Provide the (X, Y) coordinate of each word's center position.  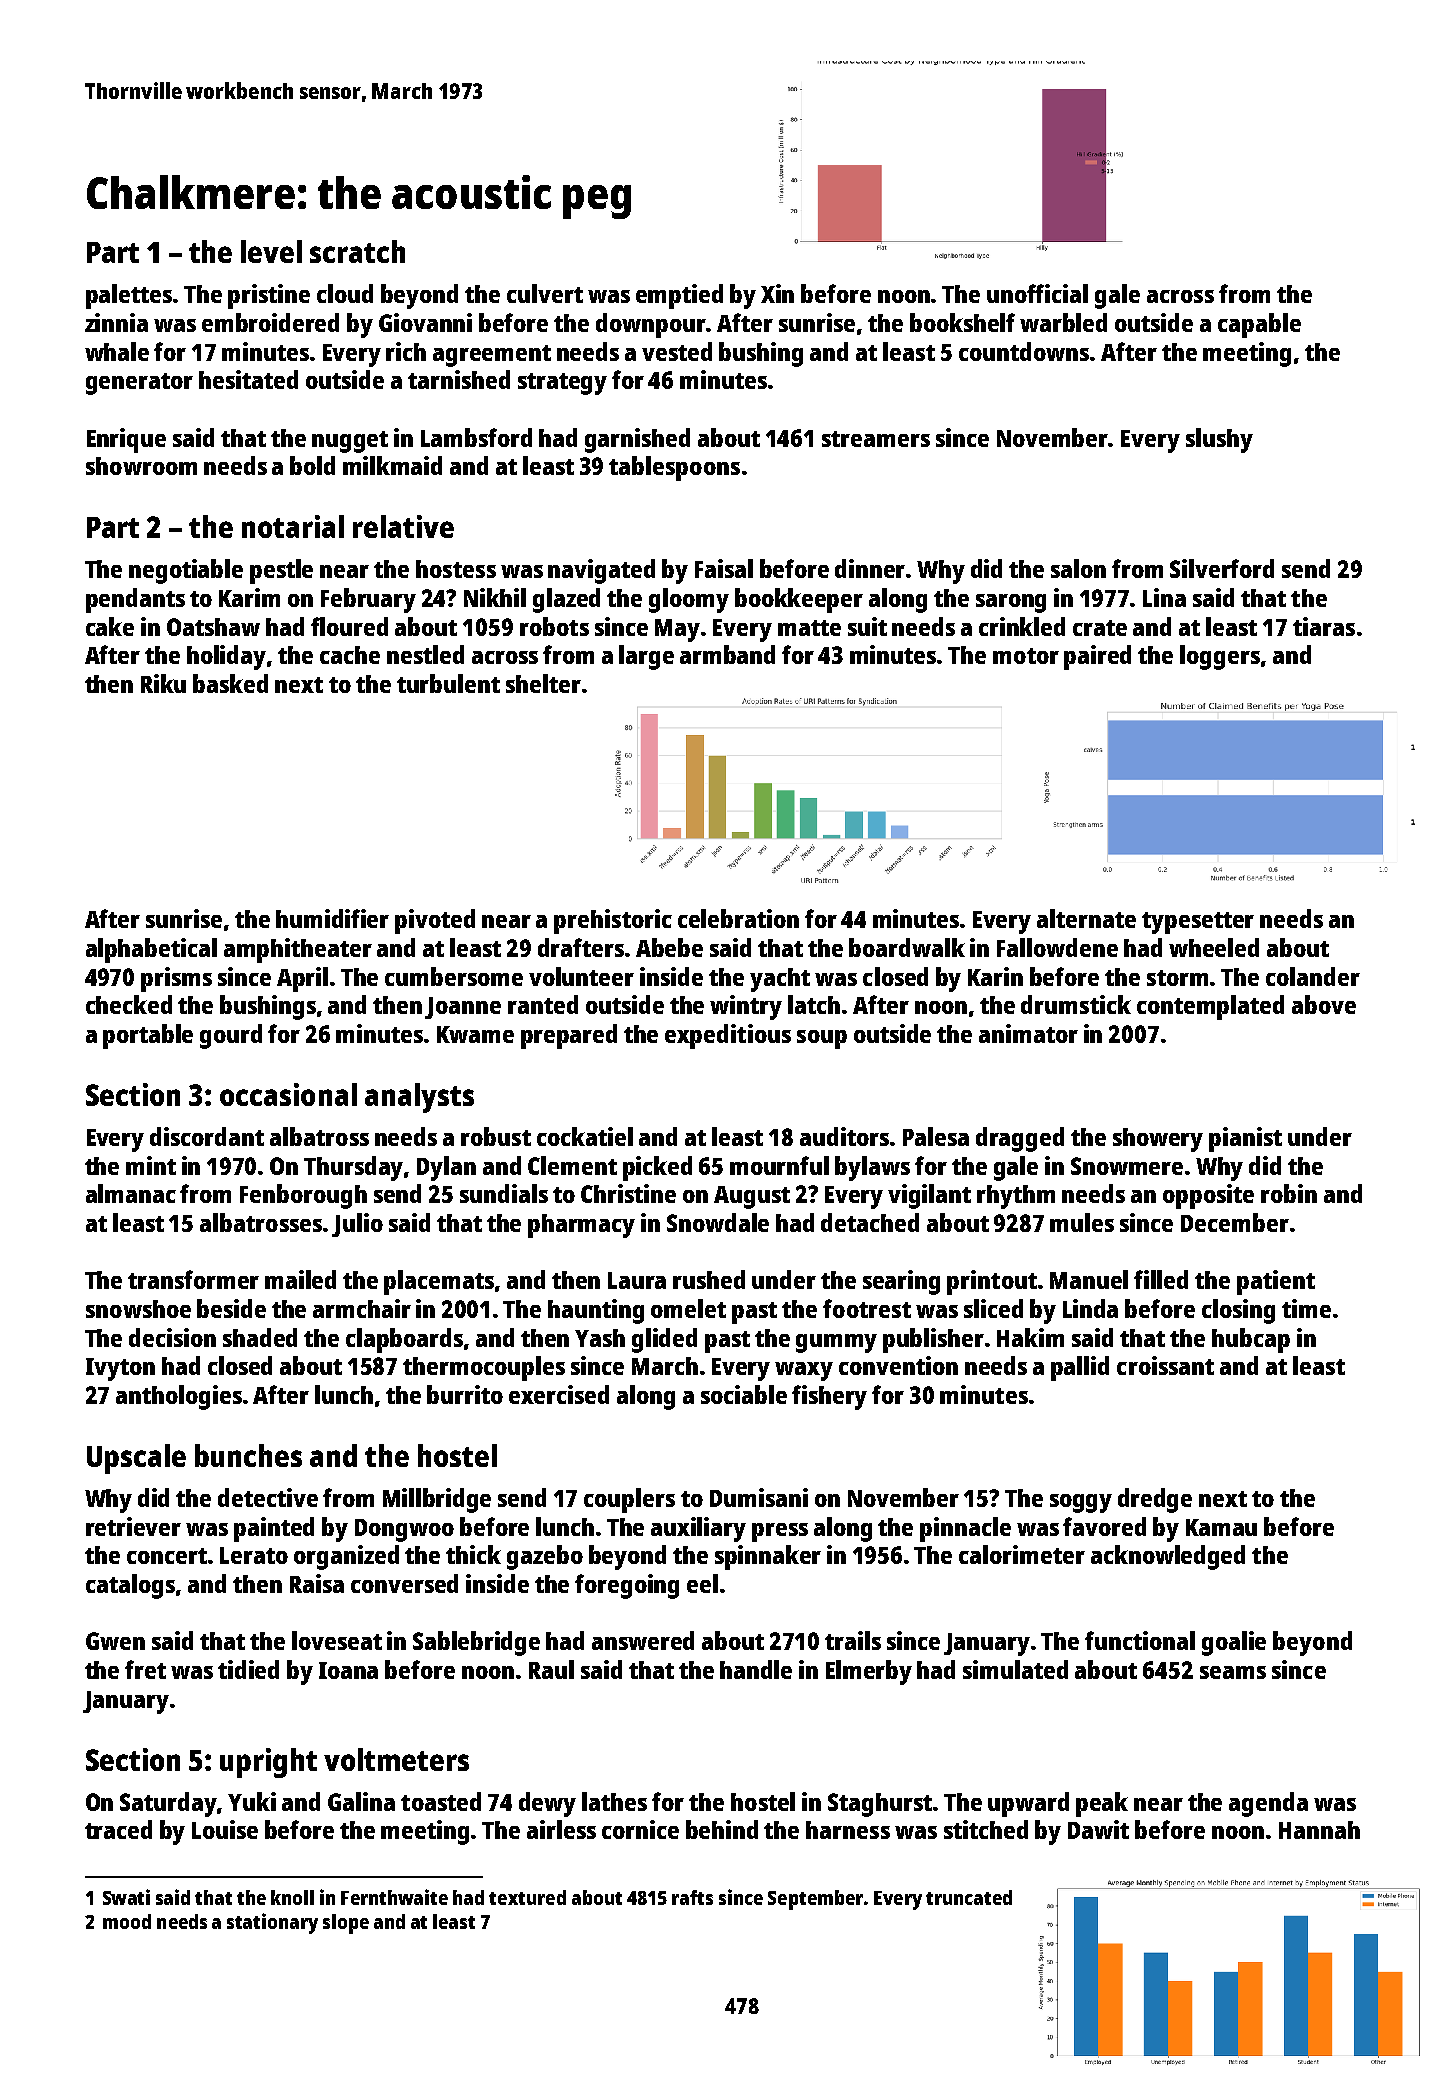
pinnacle (965, 1529)
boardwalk (907, 947)
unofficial (1037, 293)
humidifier (332, 918)
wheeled (1214, 947)
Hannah (1319, 1830)
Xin (777, 293)
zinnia (116, 322)
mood (127, 1921)
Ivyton (120, 1369)
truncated (969, 1897)
